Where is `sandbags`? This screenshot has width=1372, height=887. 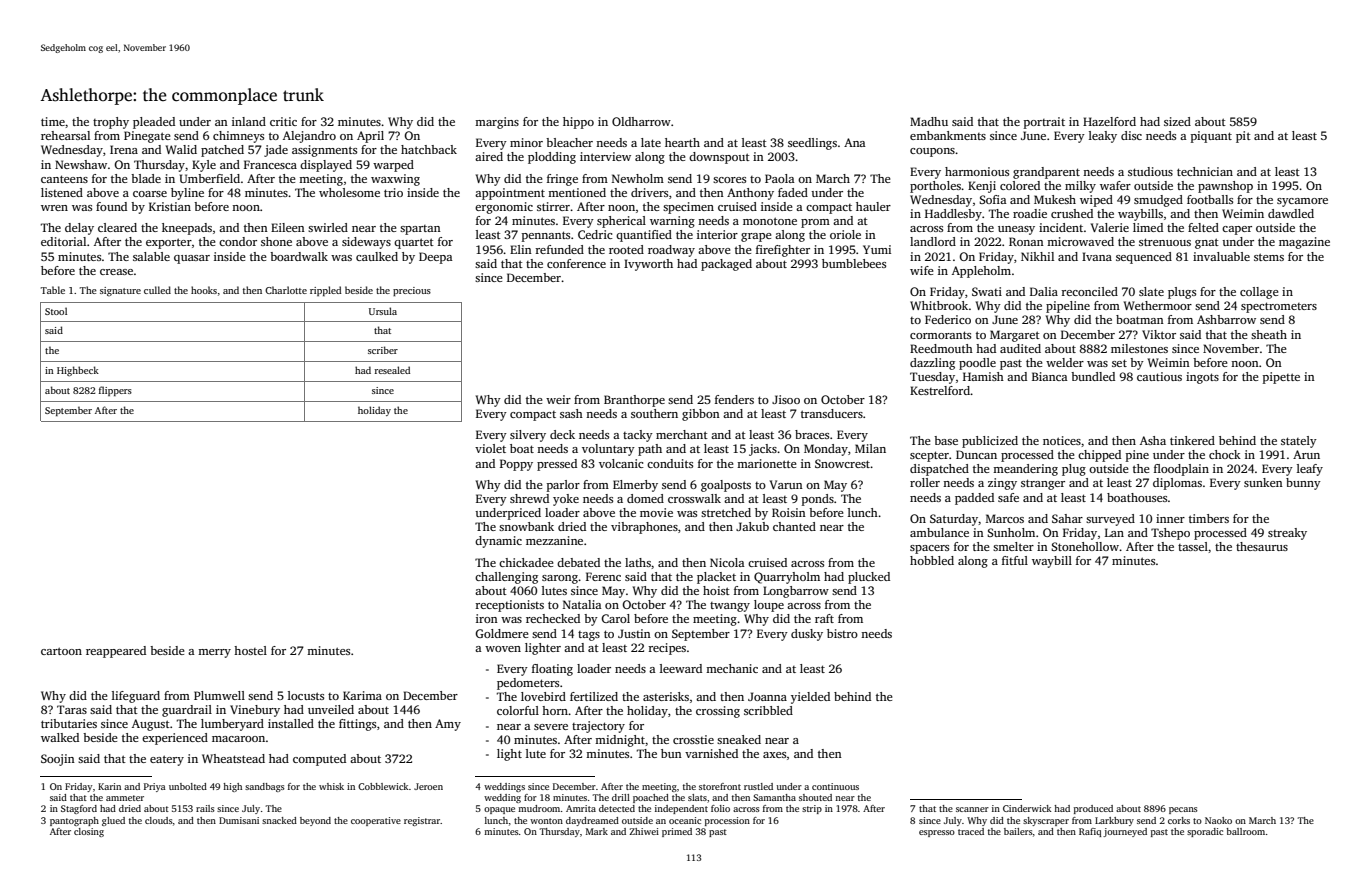
sandbags is located at coordinates (265, 787).
